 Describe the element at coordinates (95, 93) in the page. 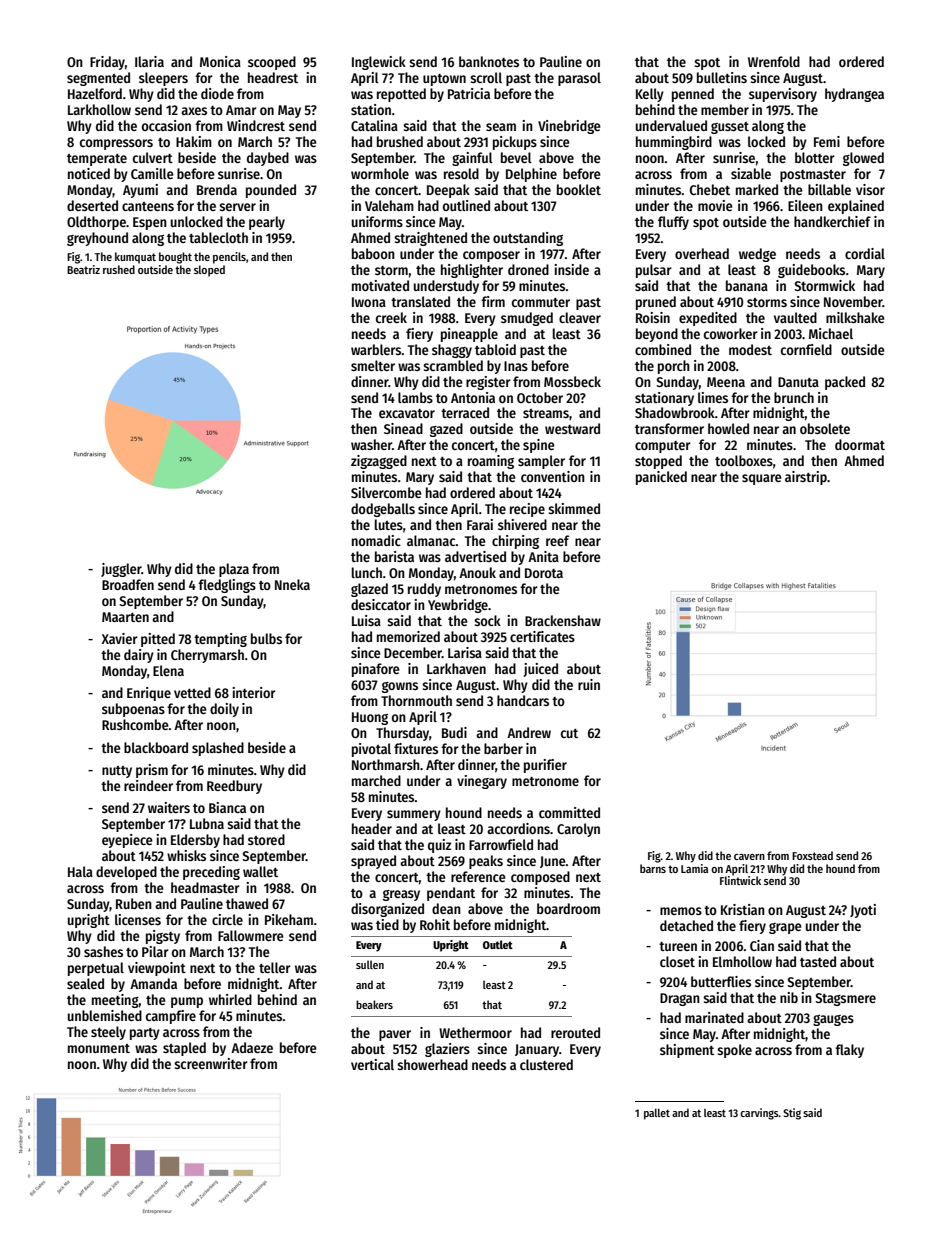

I see `Hazelford` at that location.
